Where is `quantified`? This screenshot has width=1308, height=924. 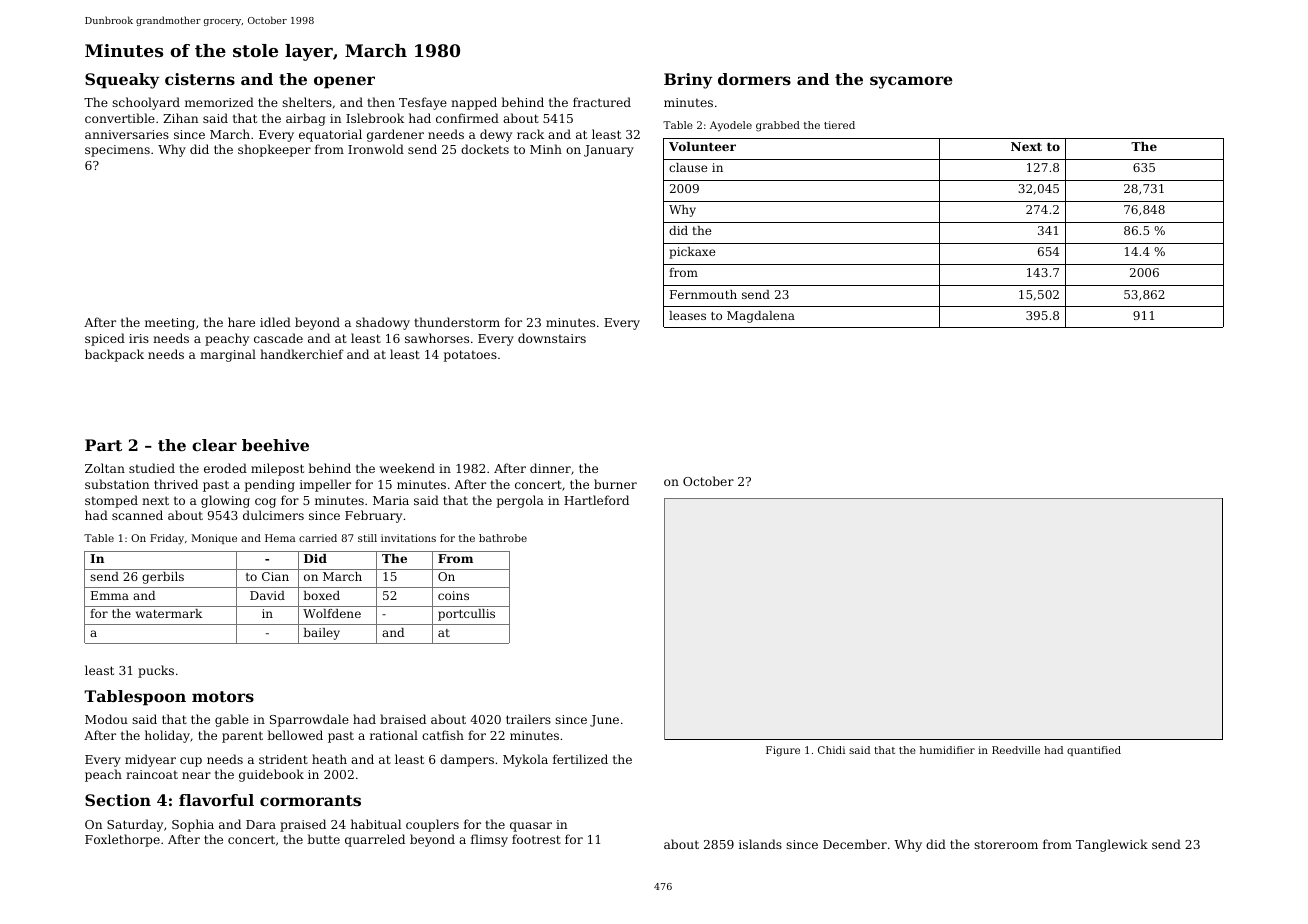
quantified is located at coordinates (1094, 751).
